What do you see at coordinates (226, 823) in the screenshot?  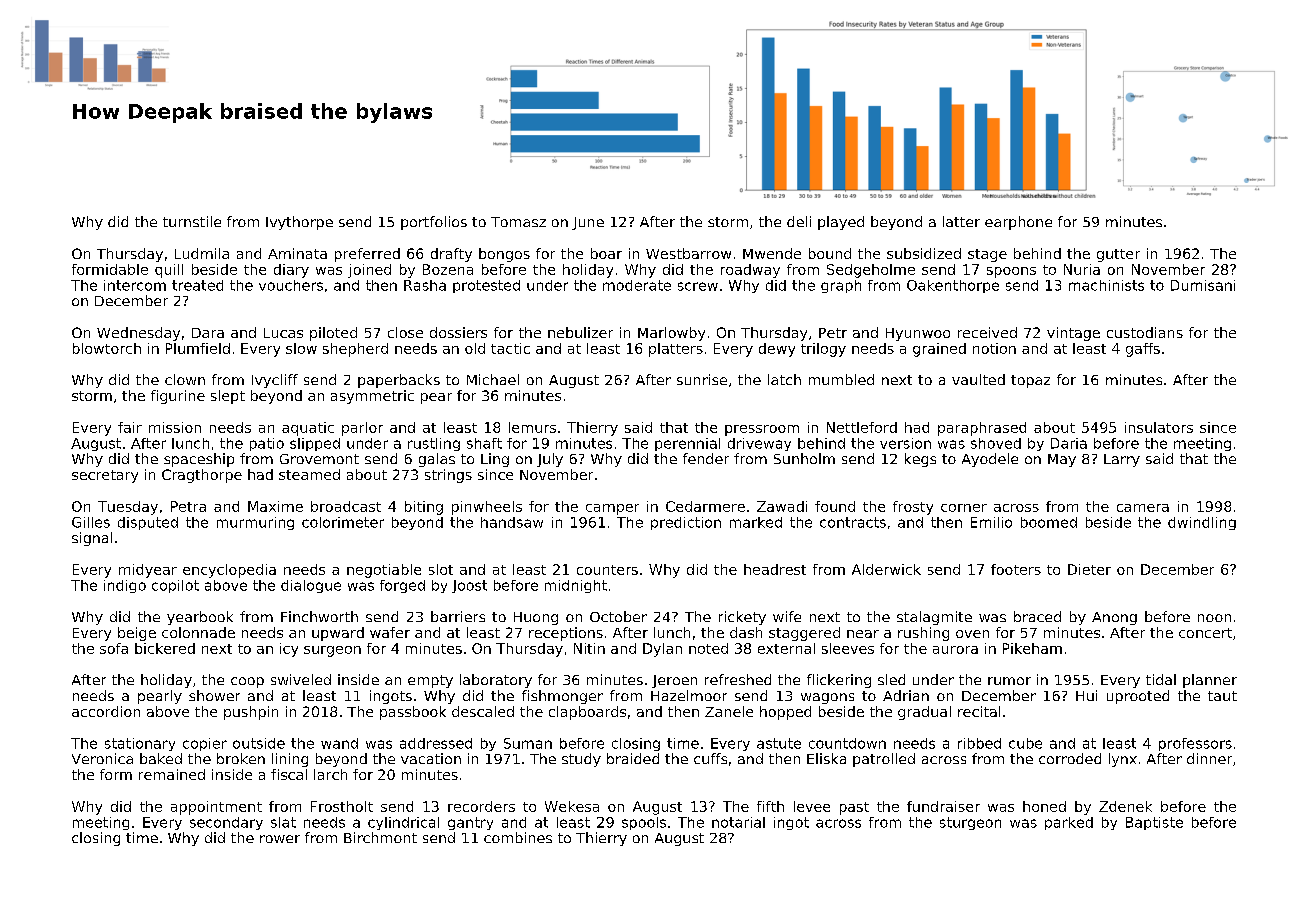 I see `secondary` at bounding box center [226, 823].
